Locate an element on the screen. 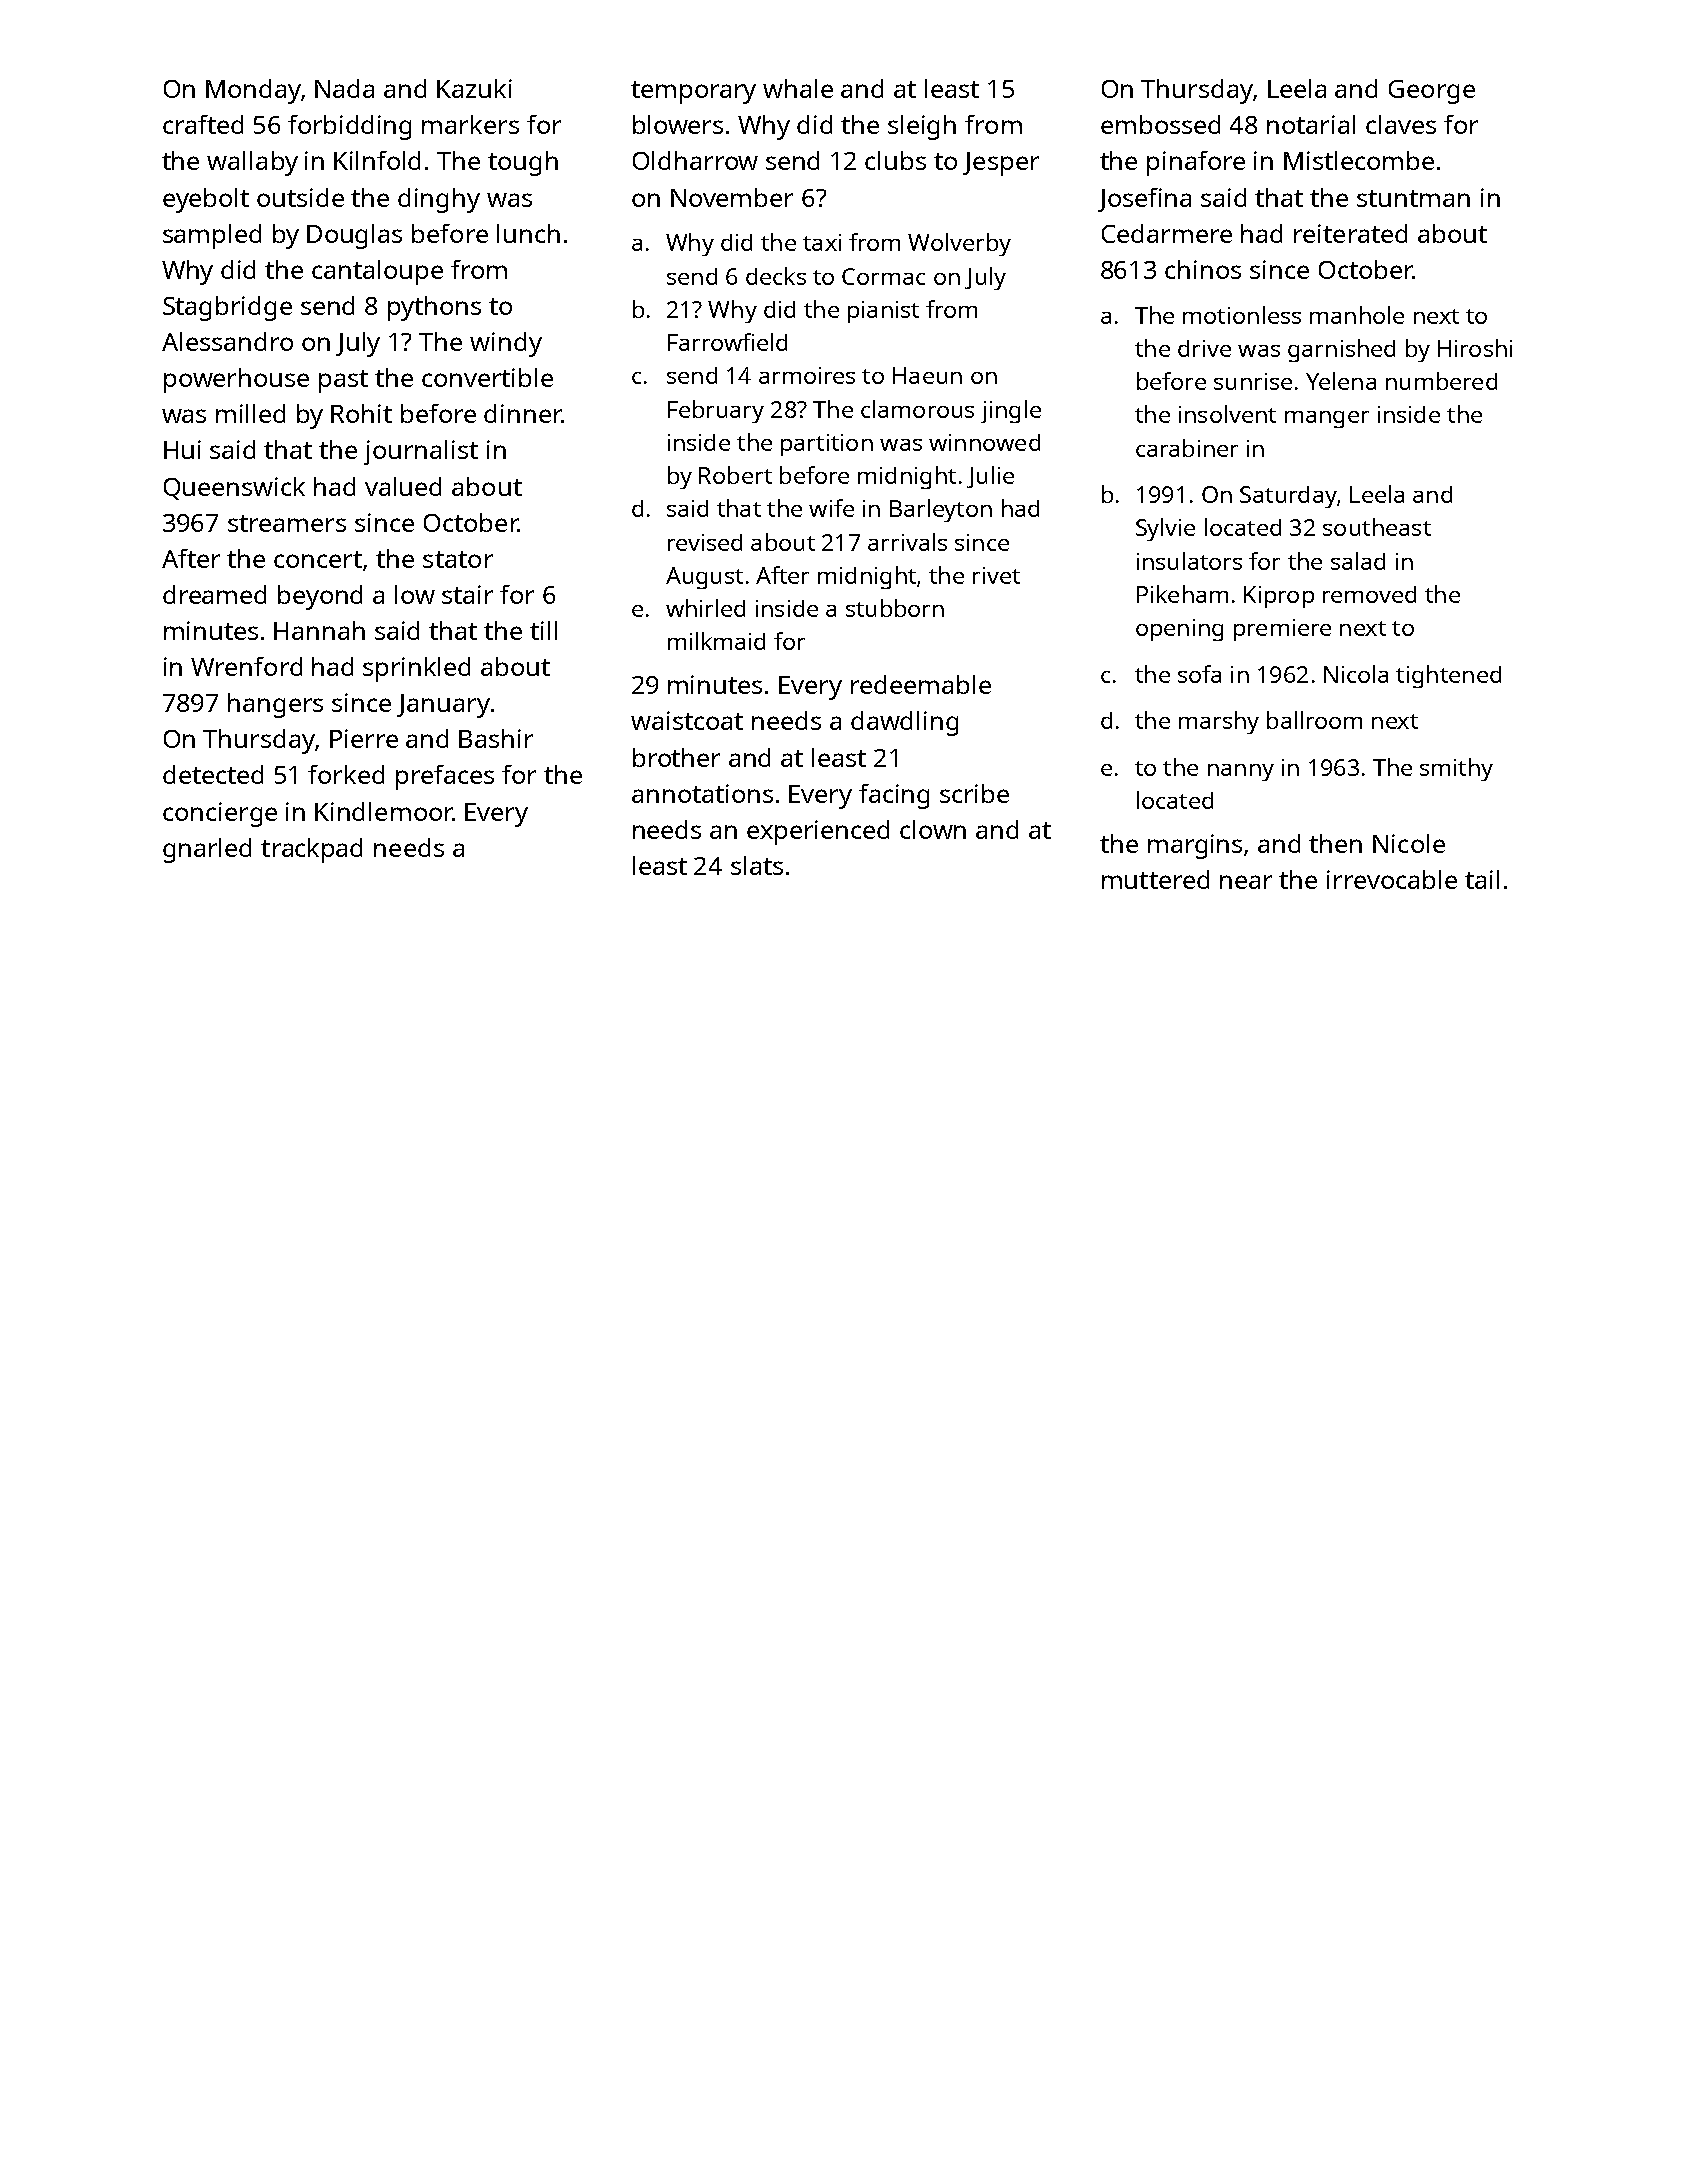 This screenshot has height=2178, width=1683. whale is located at coordinates (798, 88).
